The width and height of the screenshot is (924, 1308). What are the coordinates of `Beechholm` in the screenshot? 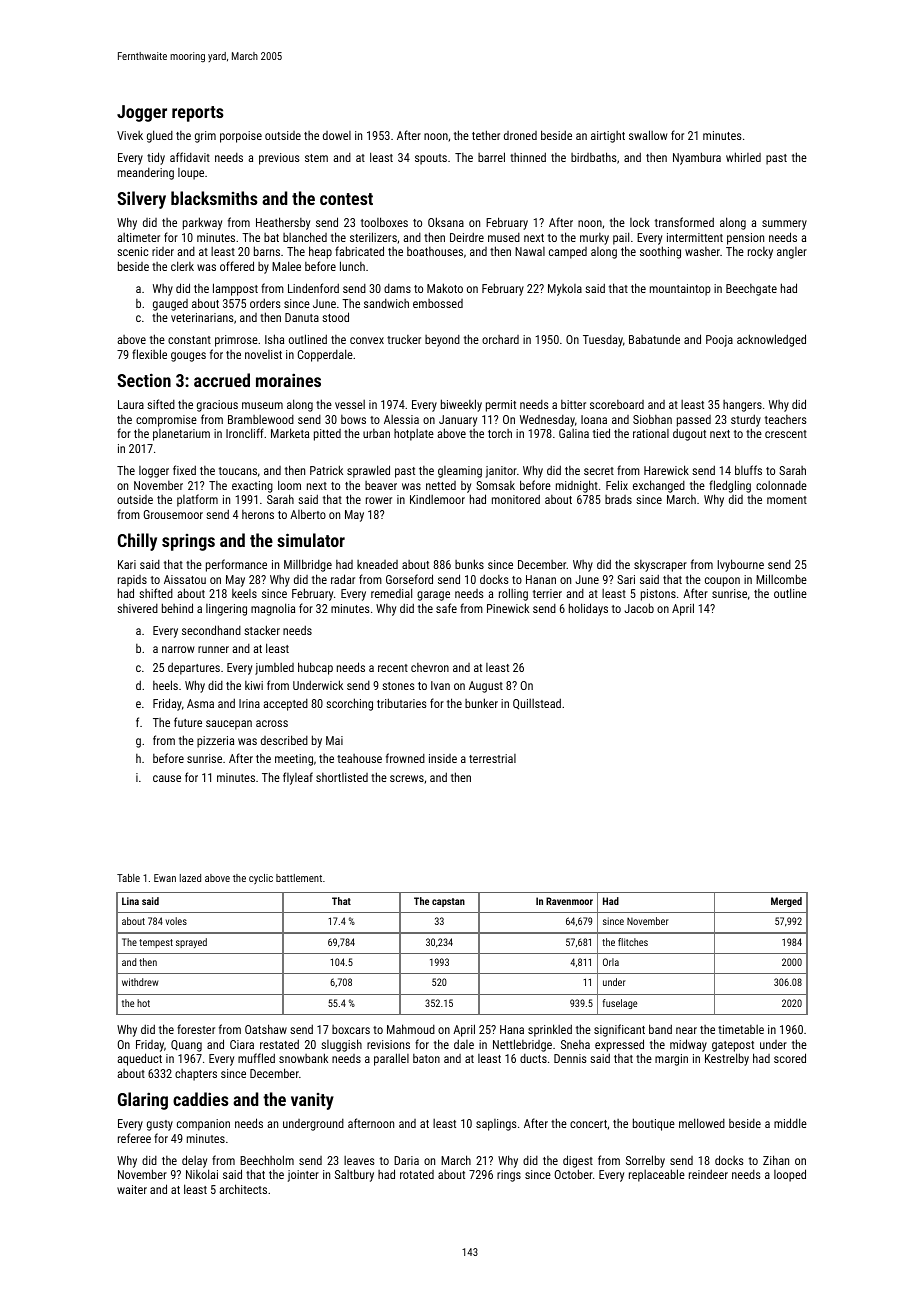 It's located at (267, 1160).
